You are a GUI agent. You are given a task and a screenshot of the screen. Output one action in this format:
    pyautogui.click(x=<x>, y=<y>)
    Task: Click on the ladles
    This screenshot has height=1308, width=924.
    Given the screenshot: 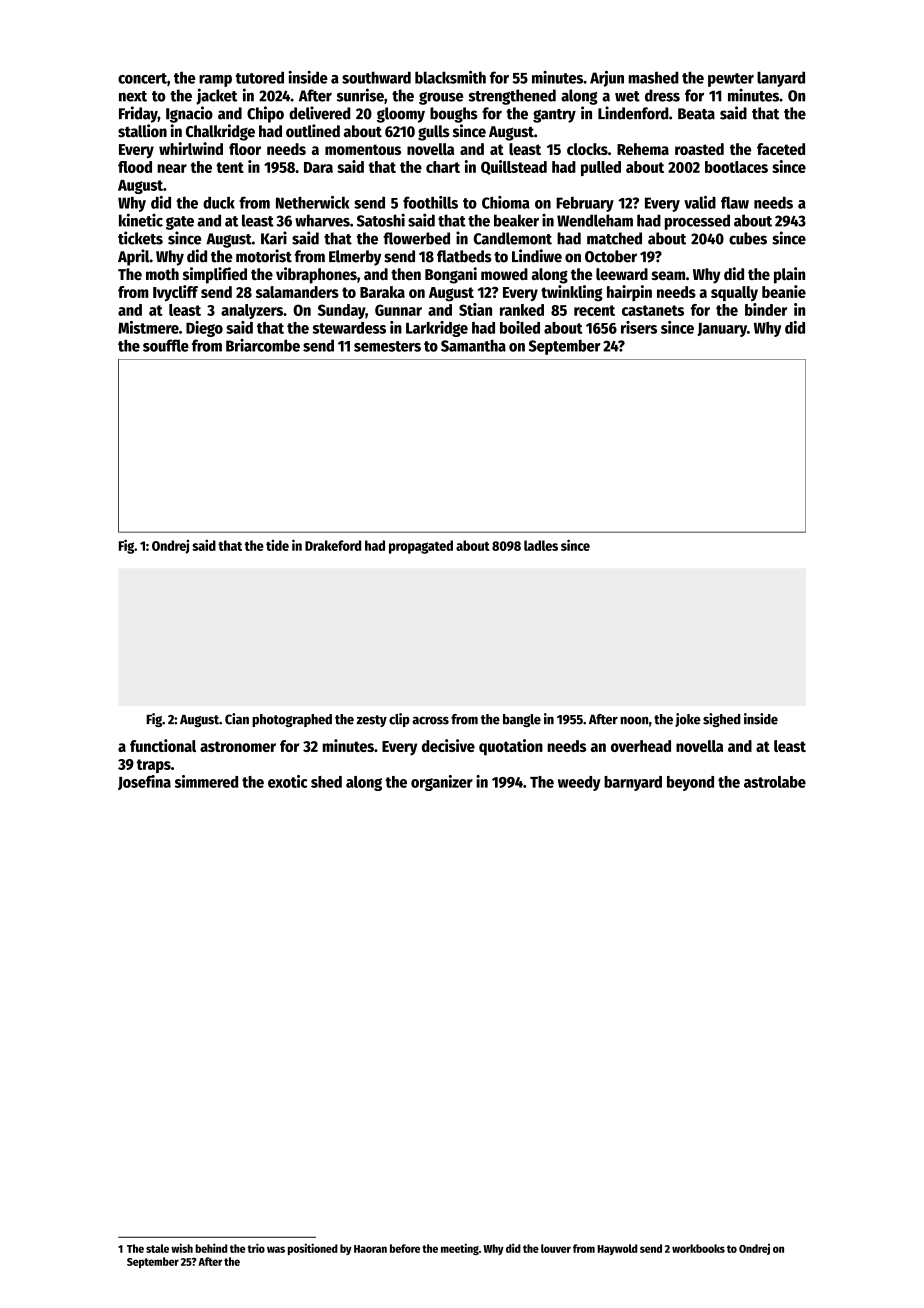 What is the action you would take?
    pyautogui.click(x=541, y=545)
